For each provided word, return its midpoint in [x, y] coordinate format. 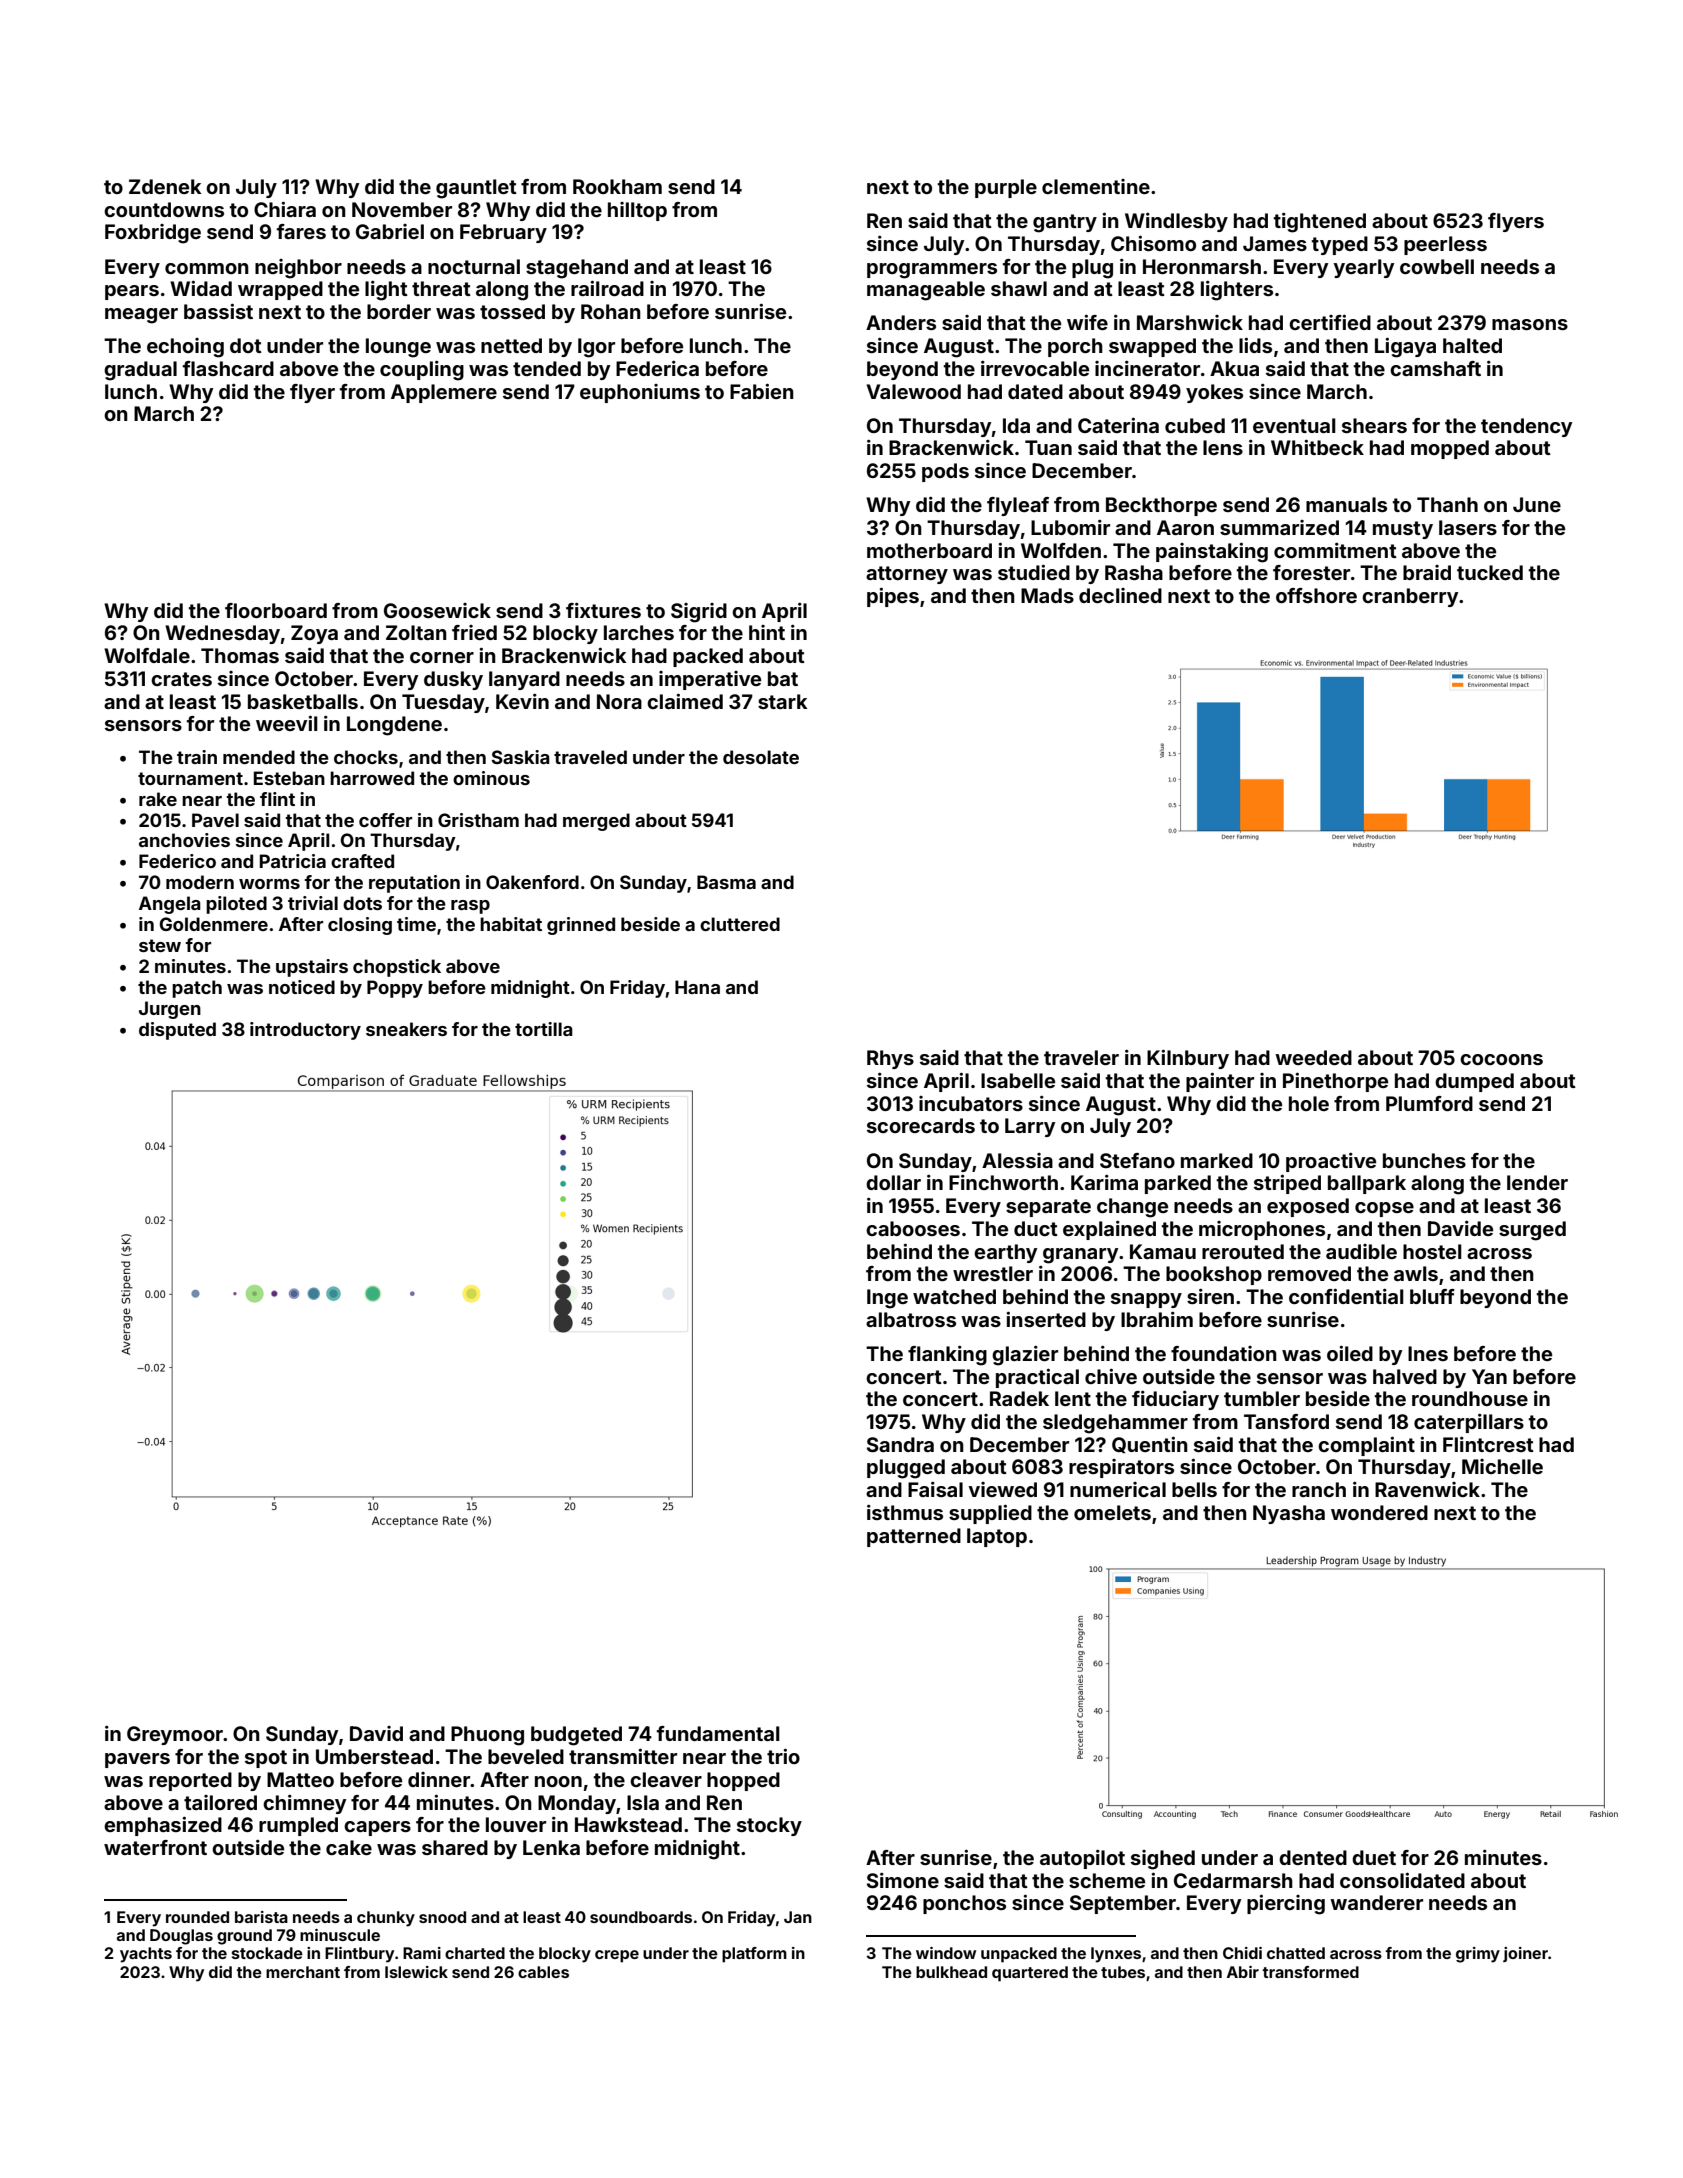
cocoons [1501, 1059]
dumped [1474, 1082]
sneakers [406, 1029]
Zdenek [165, 186]
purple [1006, 188]
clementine [1096, 186]
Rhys [890, 1059]
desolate [761, 757]
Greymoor [175, 1735]
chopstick [397, 968]
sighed [1163, 1860]
